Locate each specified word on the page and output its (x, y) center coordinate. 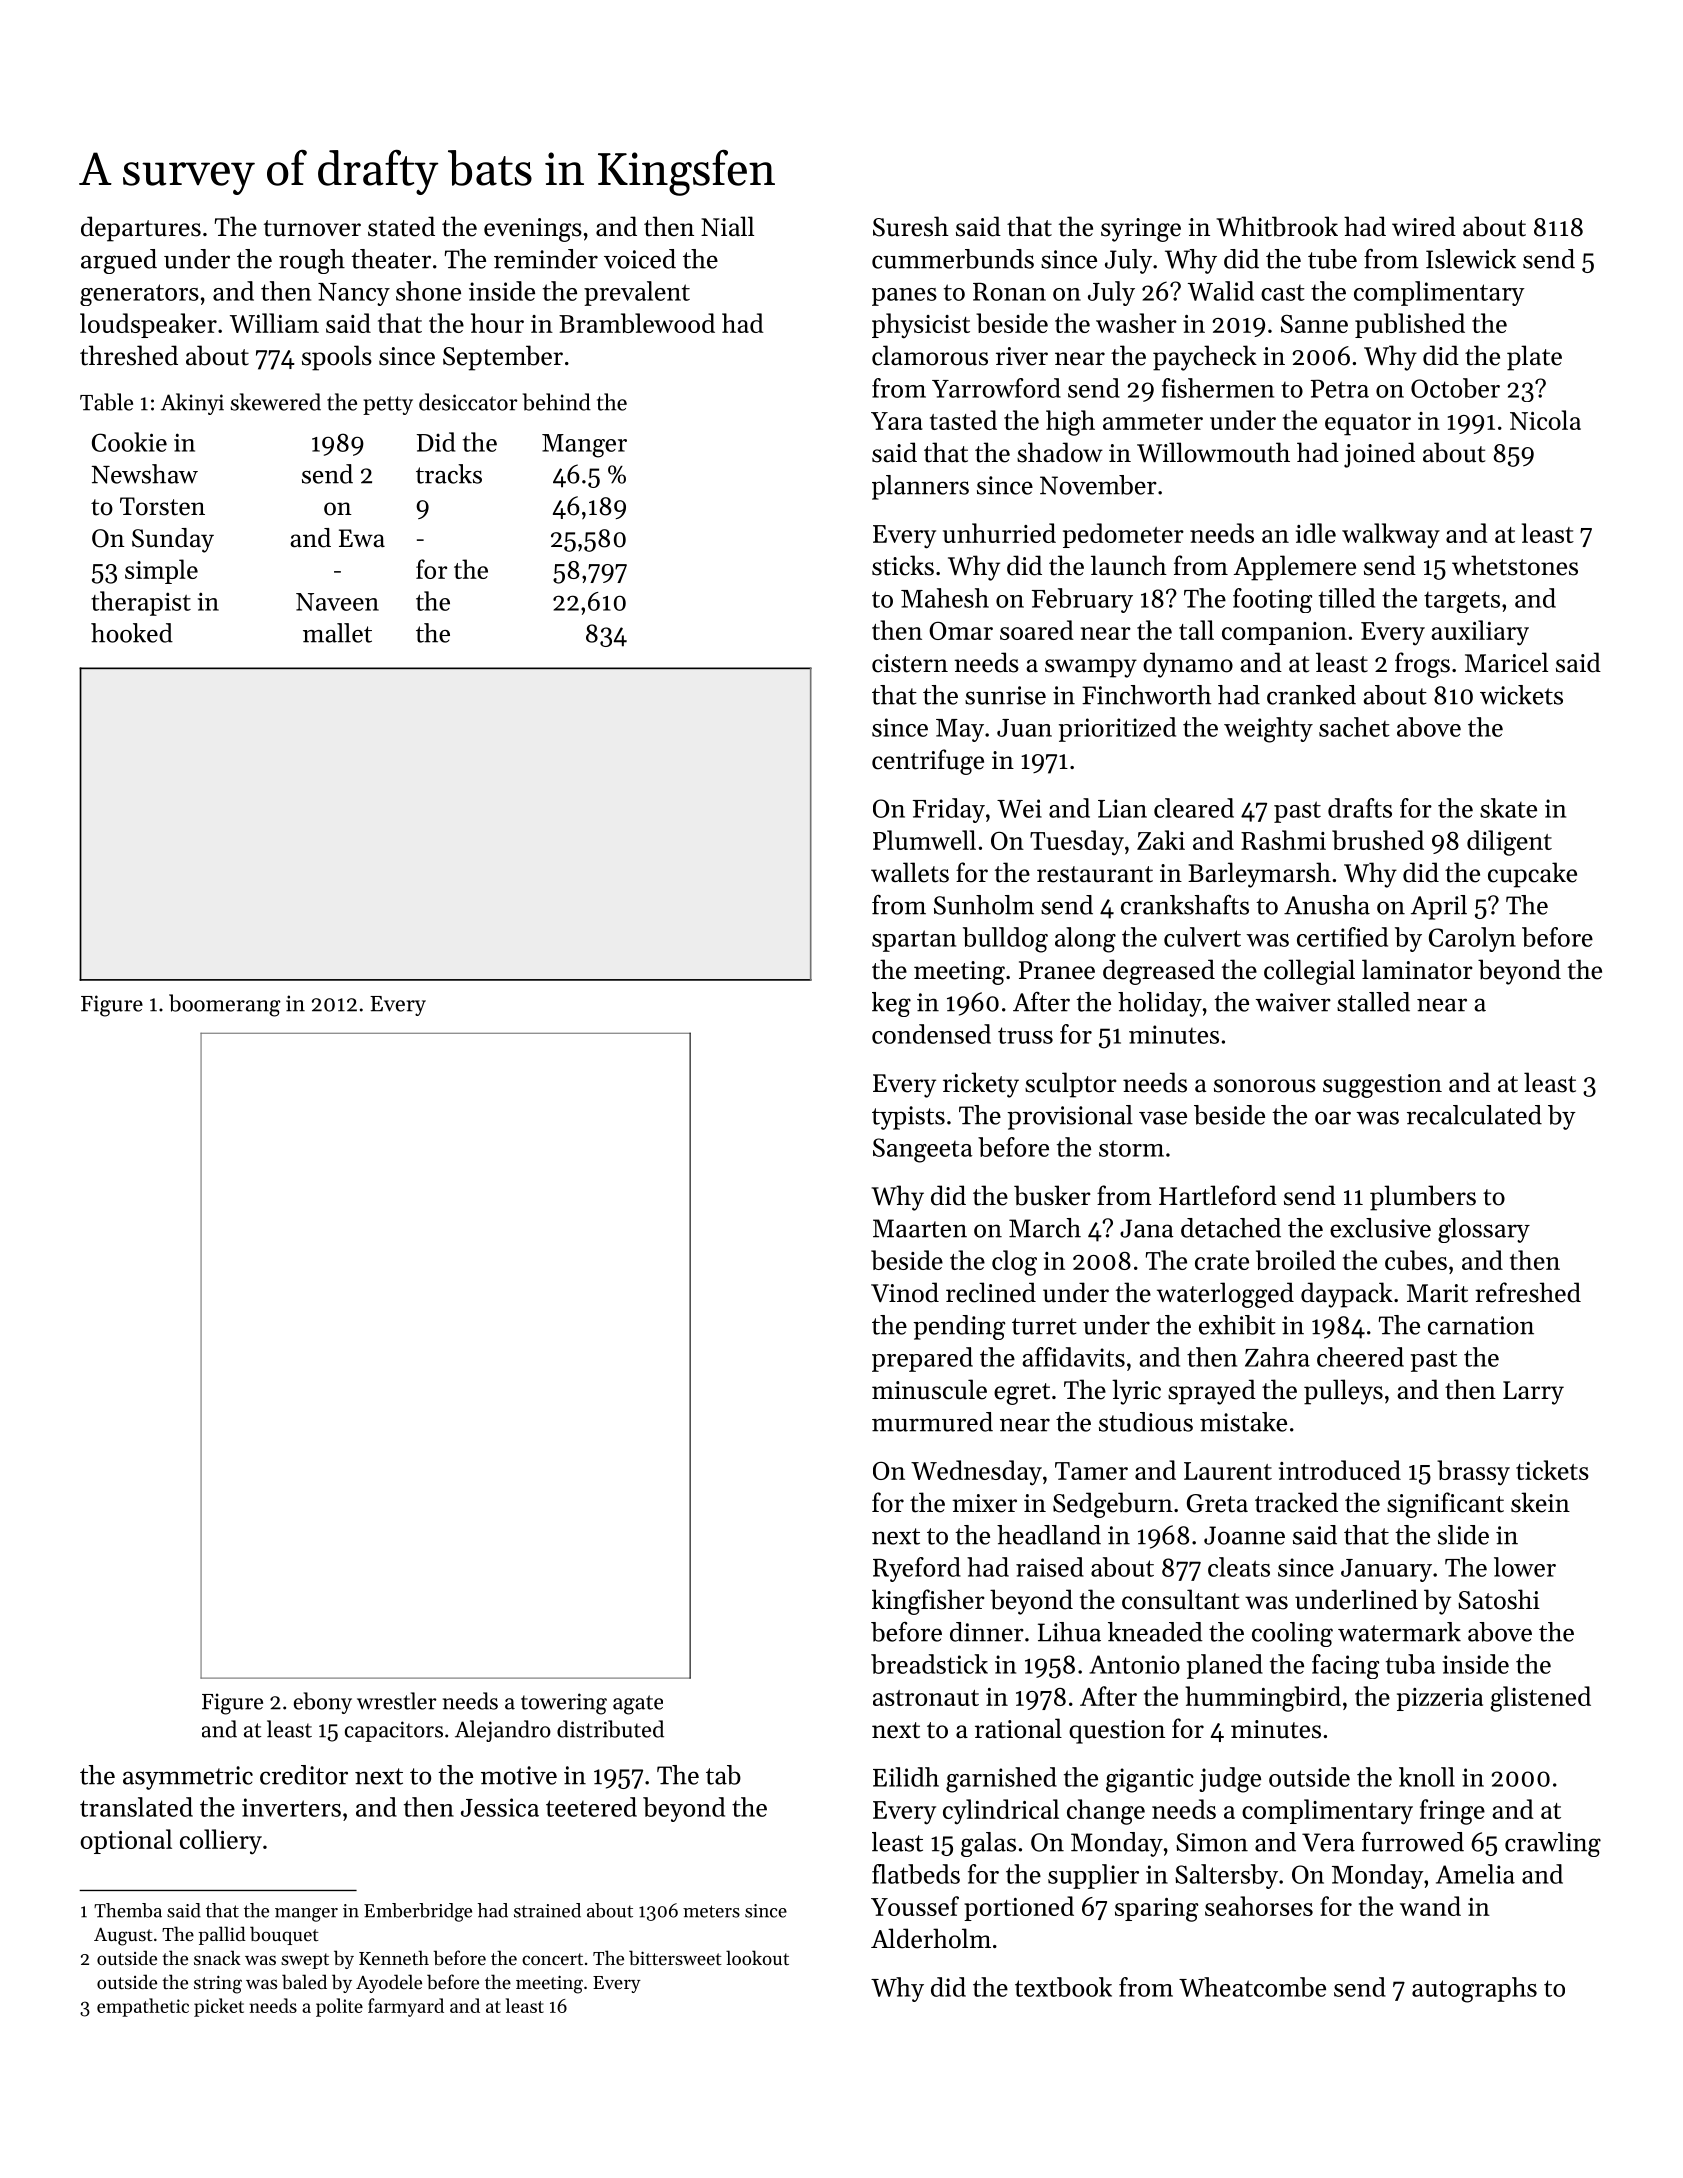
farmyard (406, 2007)
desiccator (468, 402)
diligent (1509, 843)
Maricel (1506, 662)
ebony (323, 1703)
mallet (337, 633)
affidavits (1073, 1357)
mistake (1243, 1422)
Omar (961, 631)
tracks (449, 474)
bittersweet (675, 1958)
